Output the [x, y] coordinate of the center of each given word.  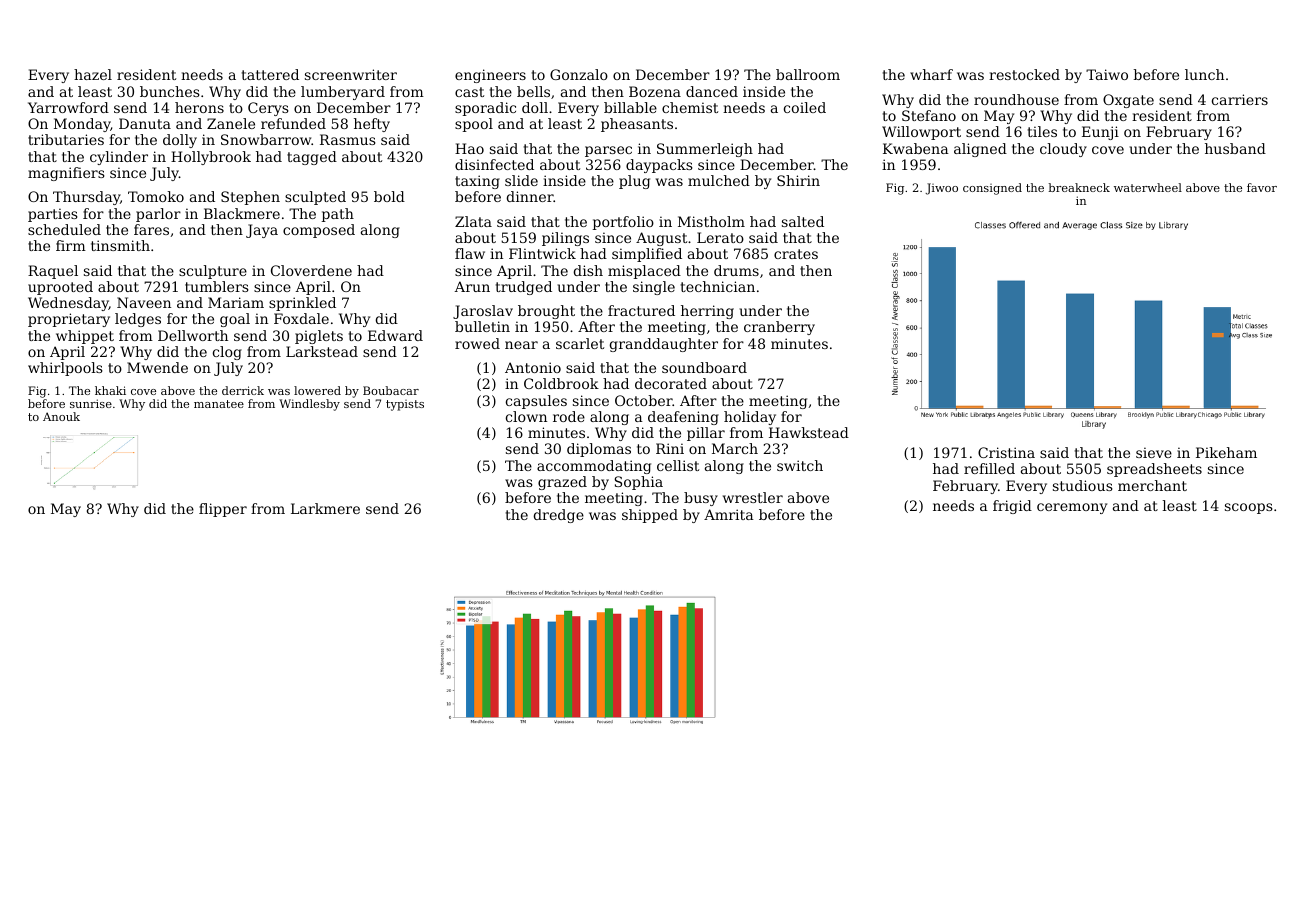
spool [474, 125]
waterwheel [1148, 187]
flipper [223, 510]
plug [634, 182]
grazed [562, 483]
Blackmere [242, 213]
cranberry [779, 328]
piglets [319, 337]
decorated [671, 383]
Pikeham [1226, 452]
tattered [270, 74]
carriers [1240, 99]
